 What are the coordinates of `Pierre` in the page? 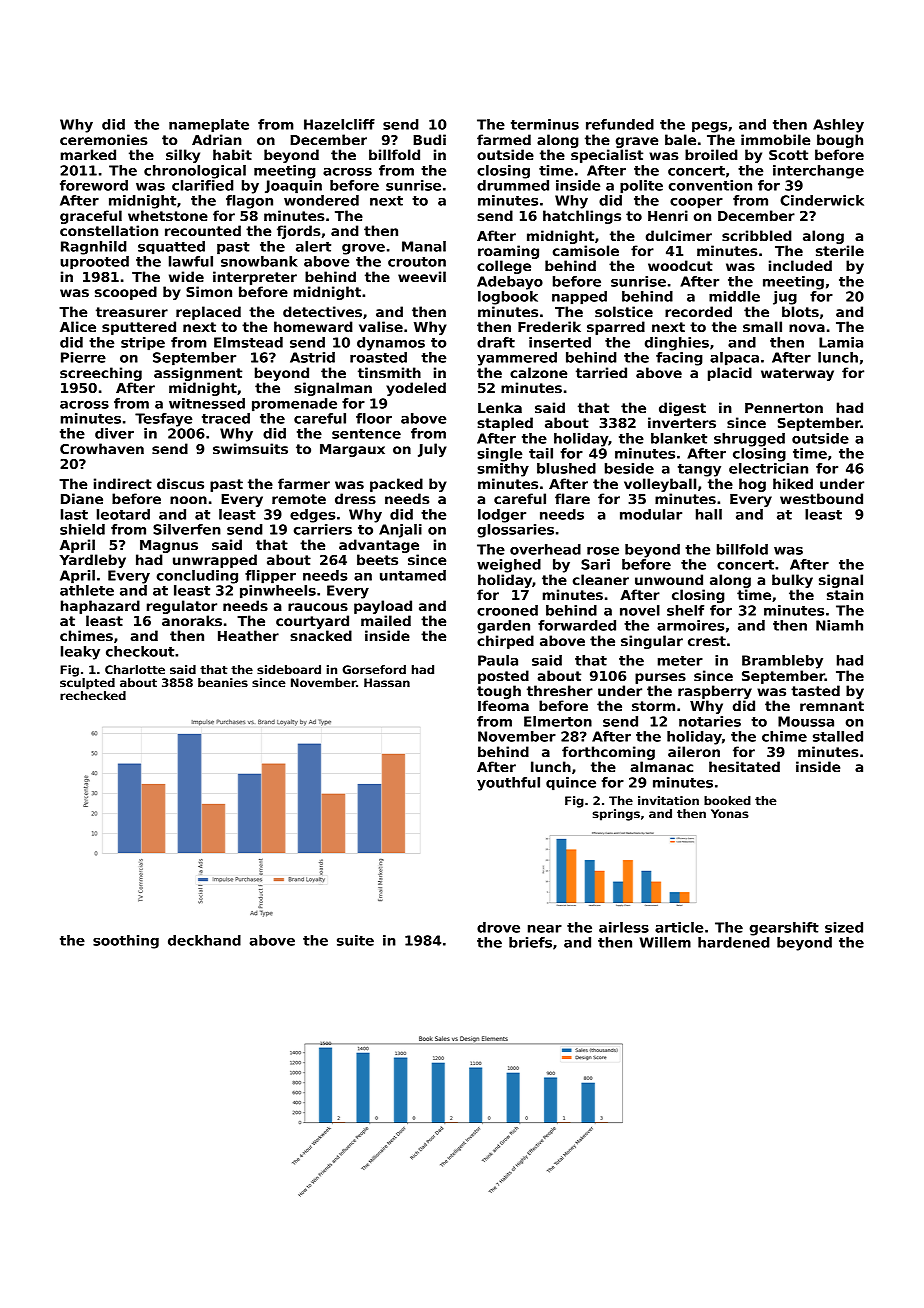 It's located at (83, 357).
